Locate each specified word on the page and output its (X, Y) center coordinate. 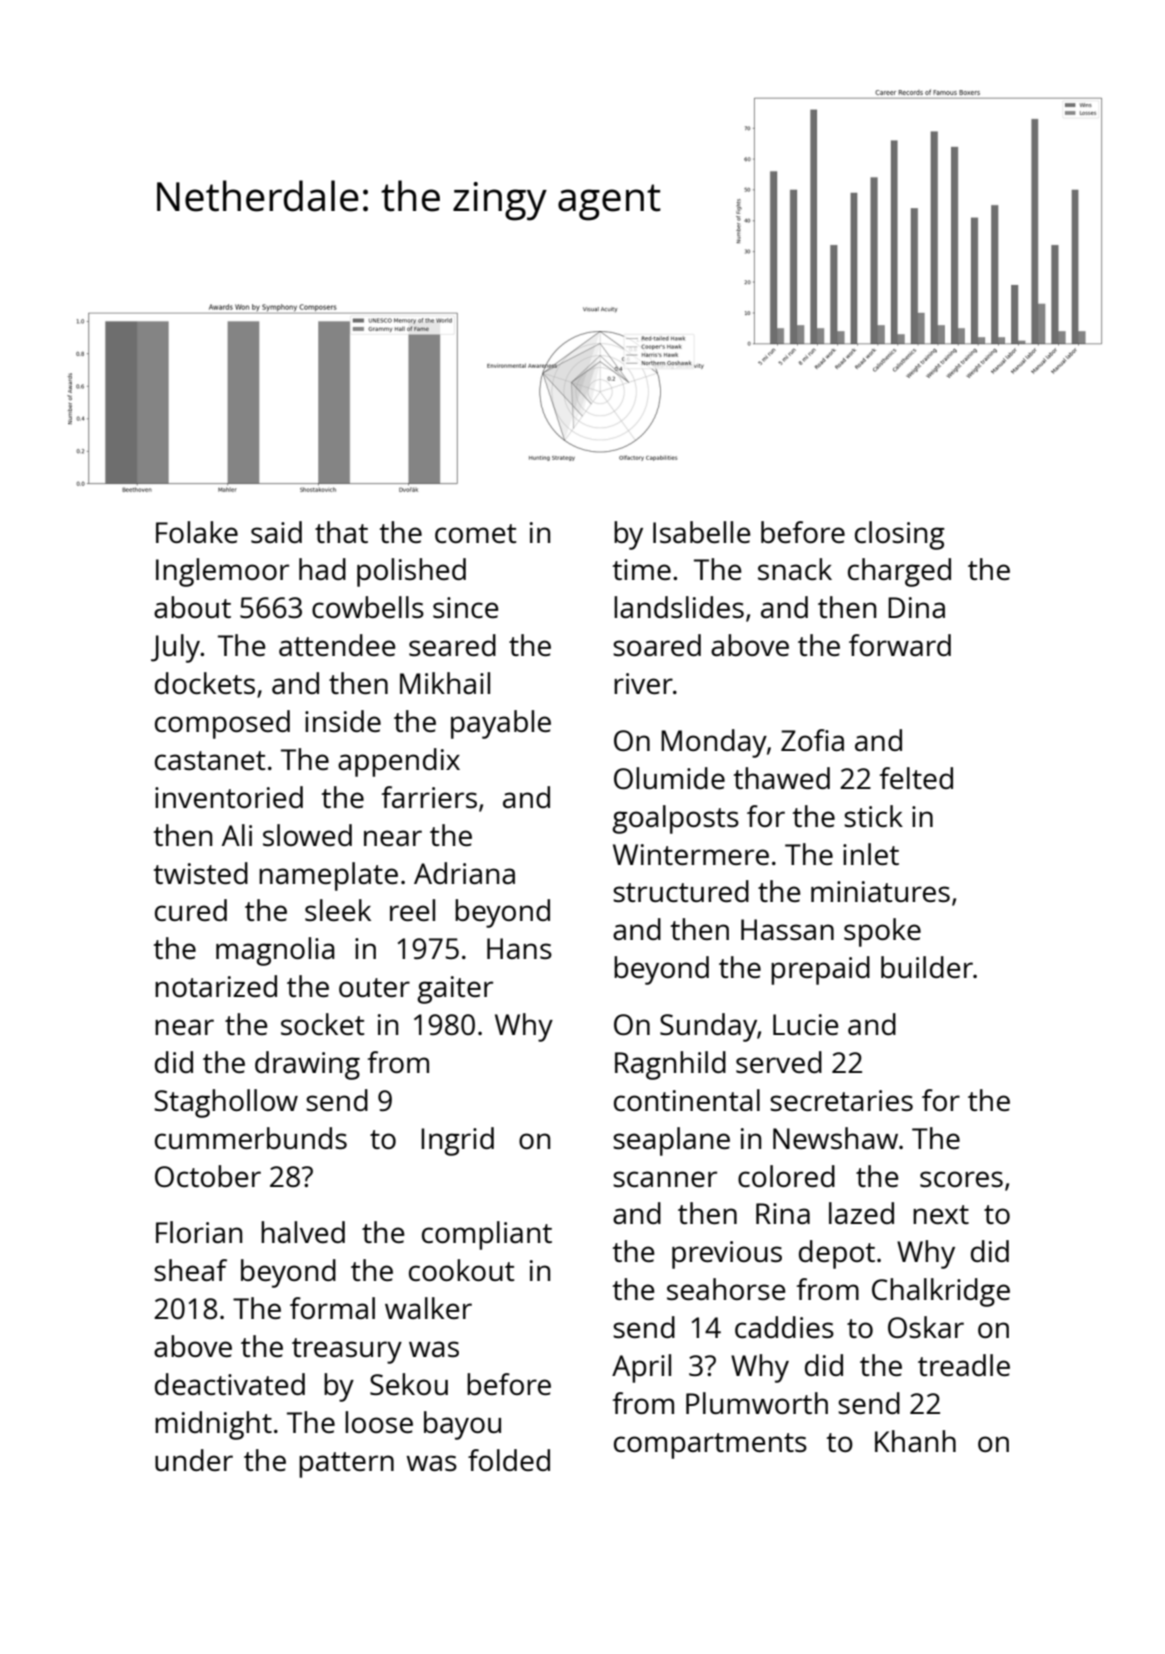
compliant (487, 1235)
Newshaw (835, 1138)
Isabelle (701, 532)
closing (900, 535)
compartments (710, 1446)
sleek (338, 910)
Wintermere (691, 854)
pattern (346, 1465)
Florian (199, 1232)
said (276, 532)
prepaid (820, 970)
